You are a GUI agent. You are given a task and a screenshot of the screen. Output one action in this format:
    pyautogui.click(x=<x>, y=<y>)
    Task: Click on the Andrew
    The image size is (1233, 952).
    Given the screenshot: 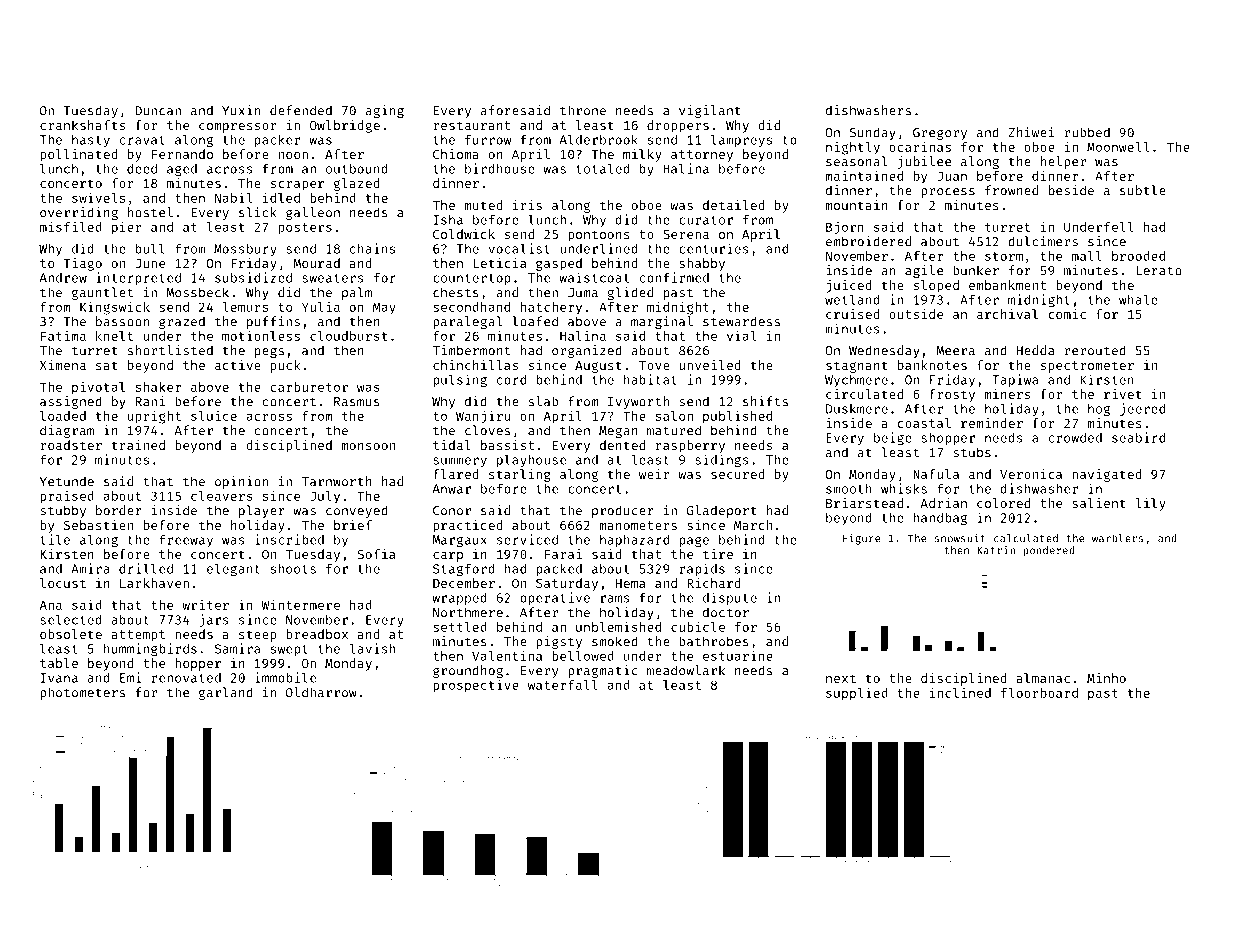 What is the action you would take?
    pyautogui.click(x=63, y=278)
